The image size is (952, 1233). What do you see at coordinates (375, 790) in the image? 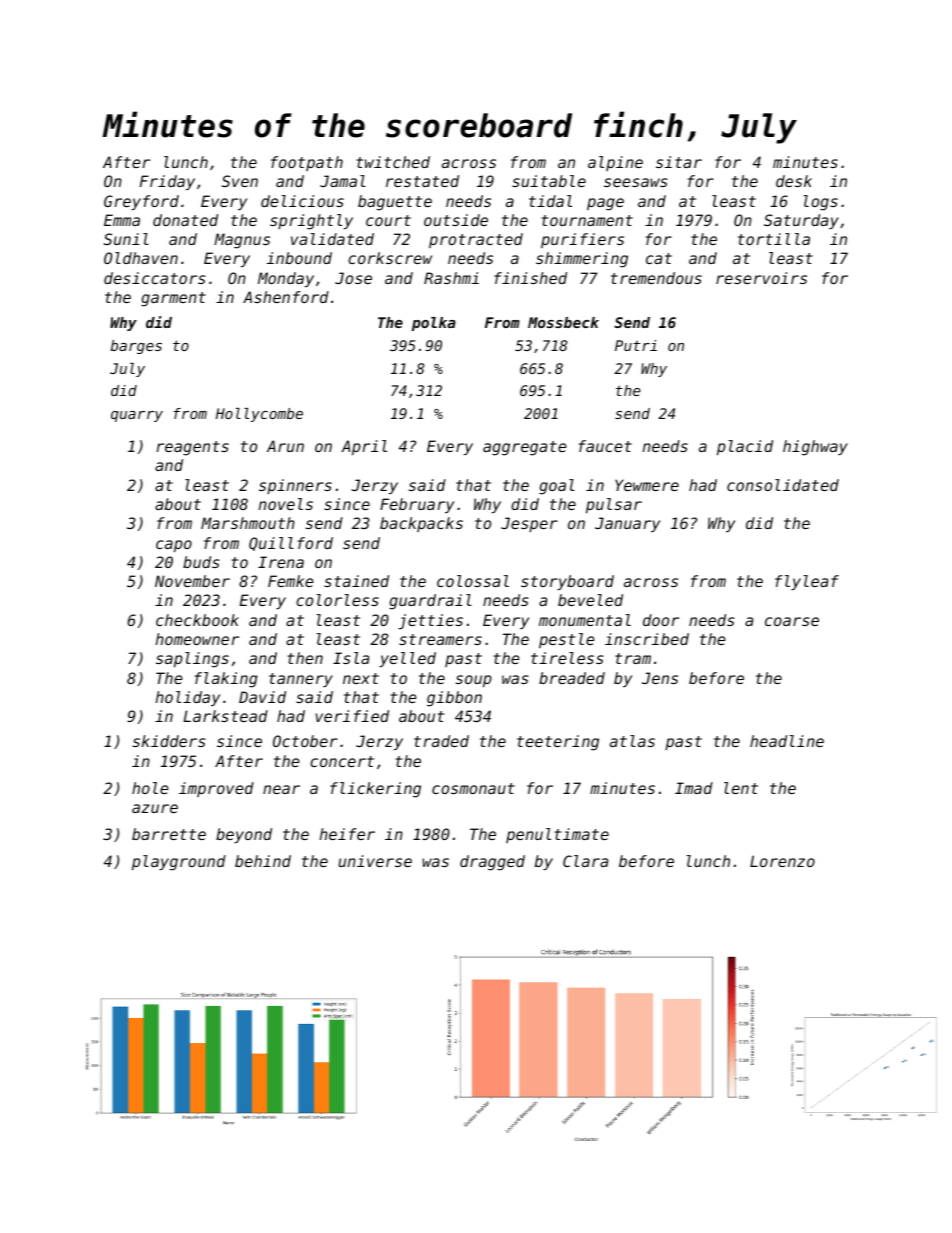
I see `flickering` at bounding box center [375, 790].
